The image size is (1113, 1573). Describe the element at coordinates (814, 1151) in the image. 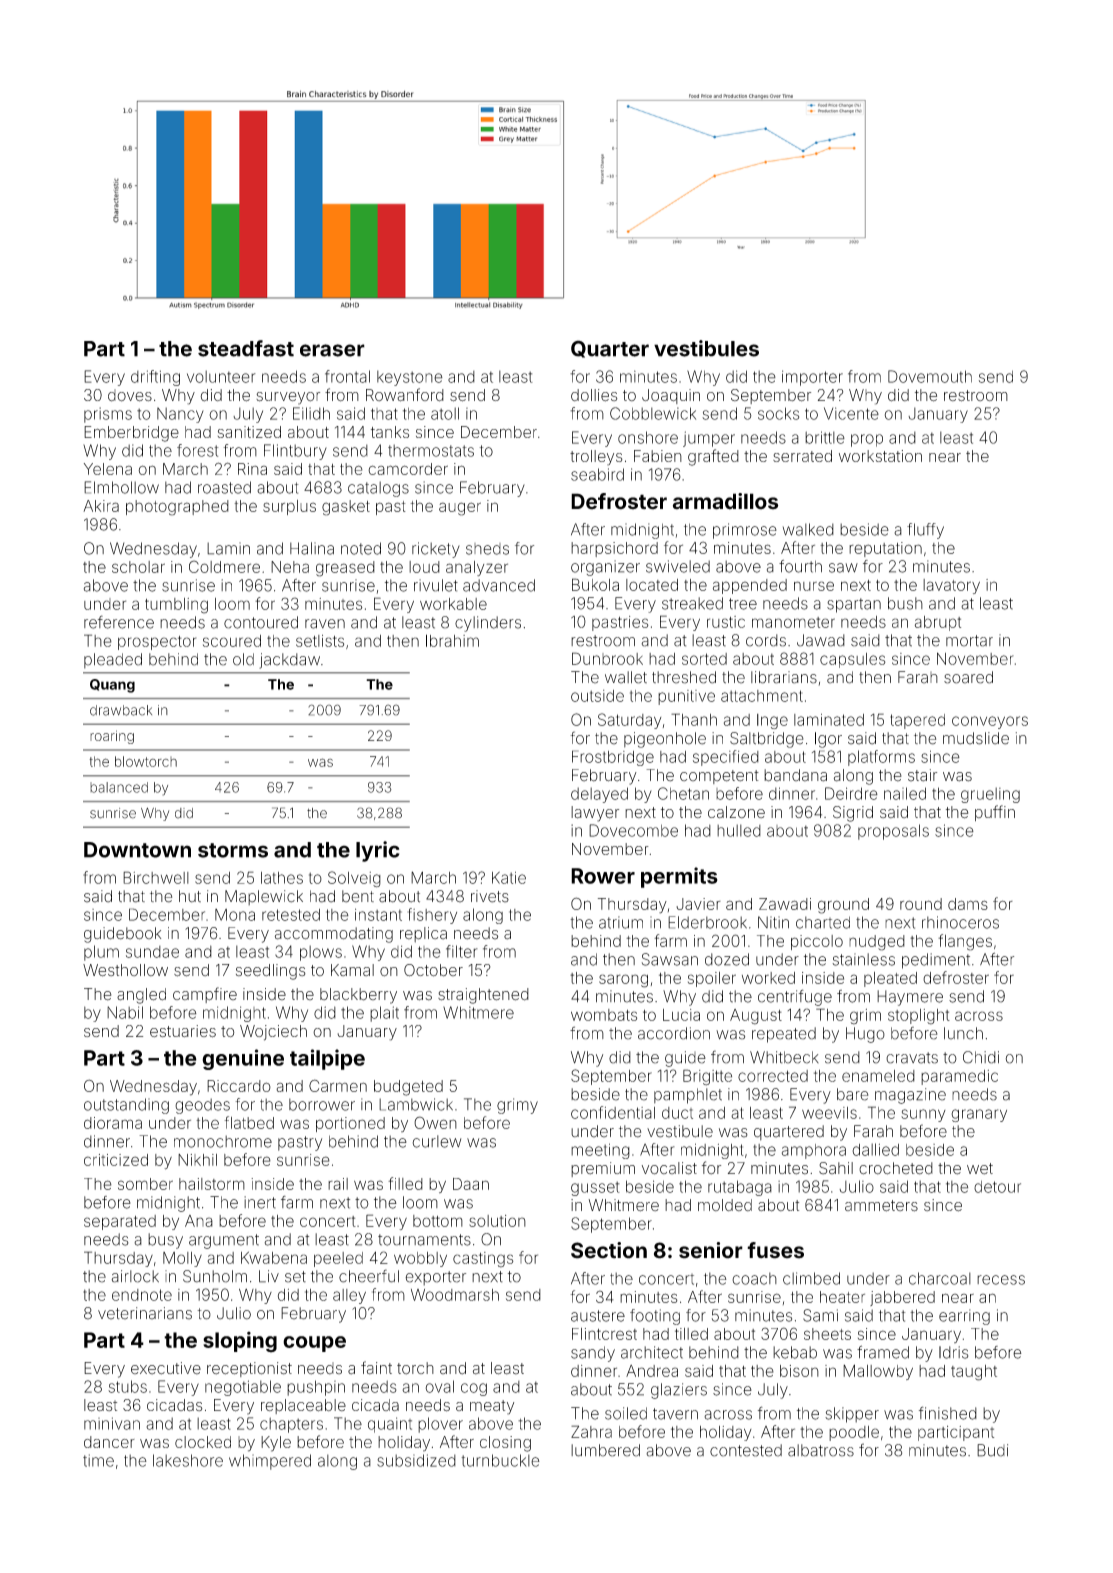

I see `amphora` at that location.
